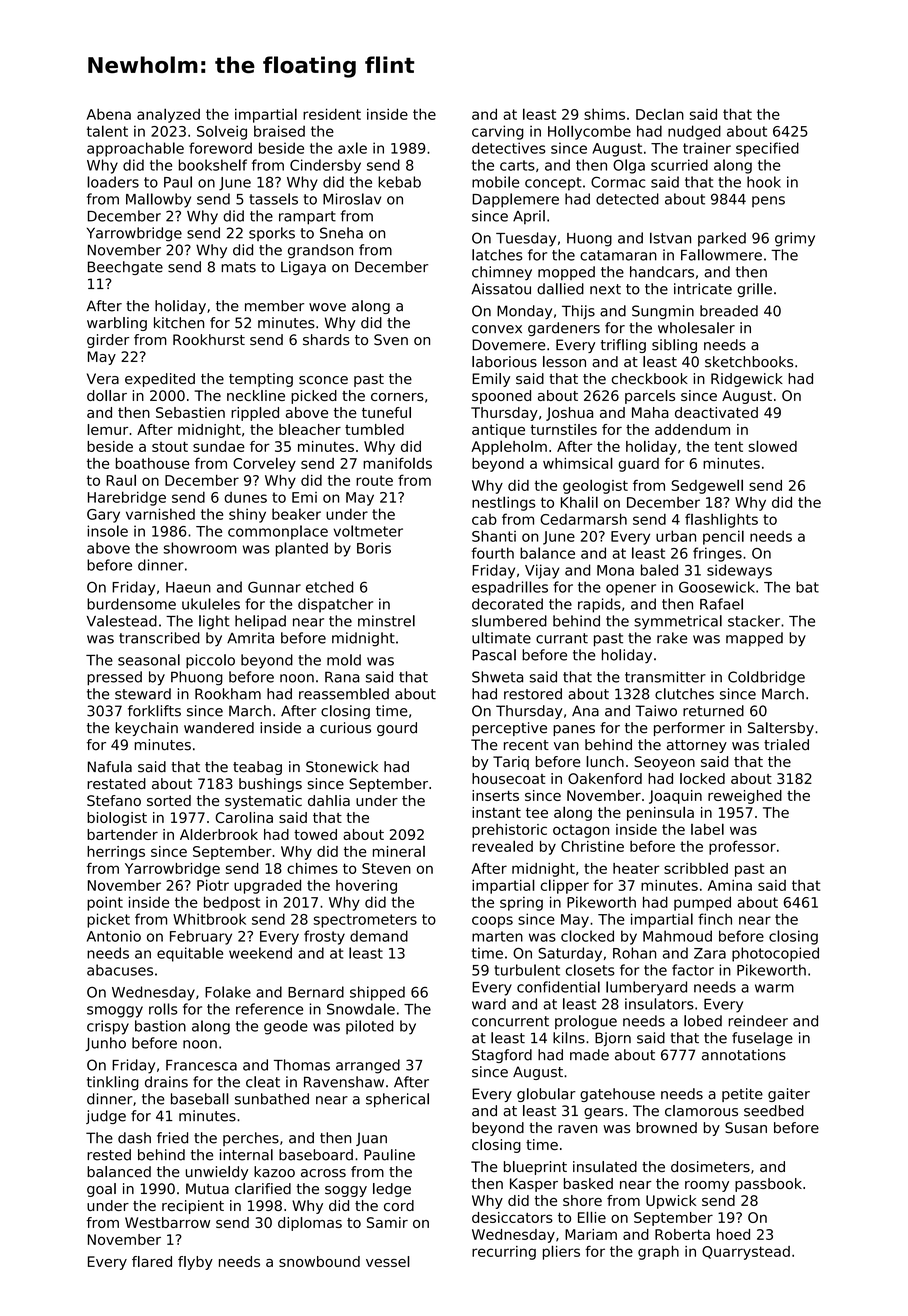  I want to click on slowed, so click(773, 446).
